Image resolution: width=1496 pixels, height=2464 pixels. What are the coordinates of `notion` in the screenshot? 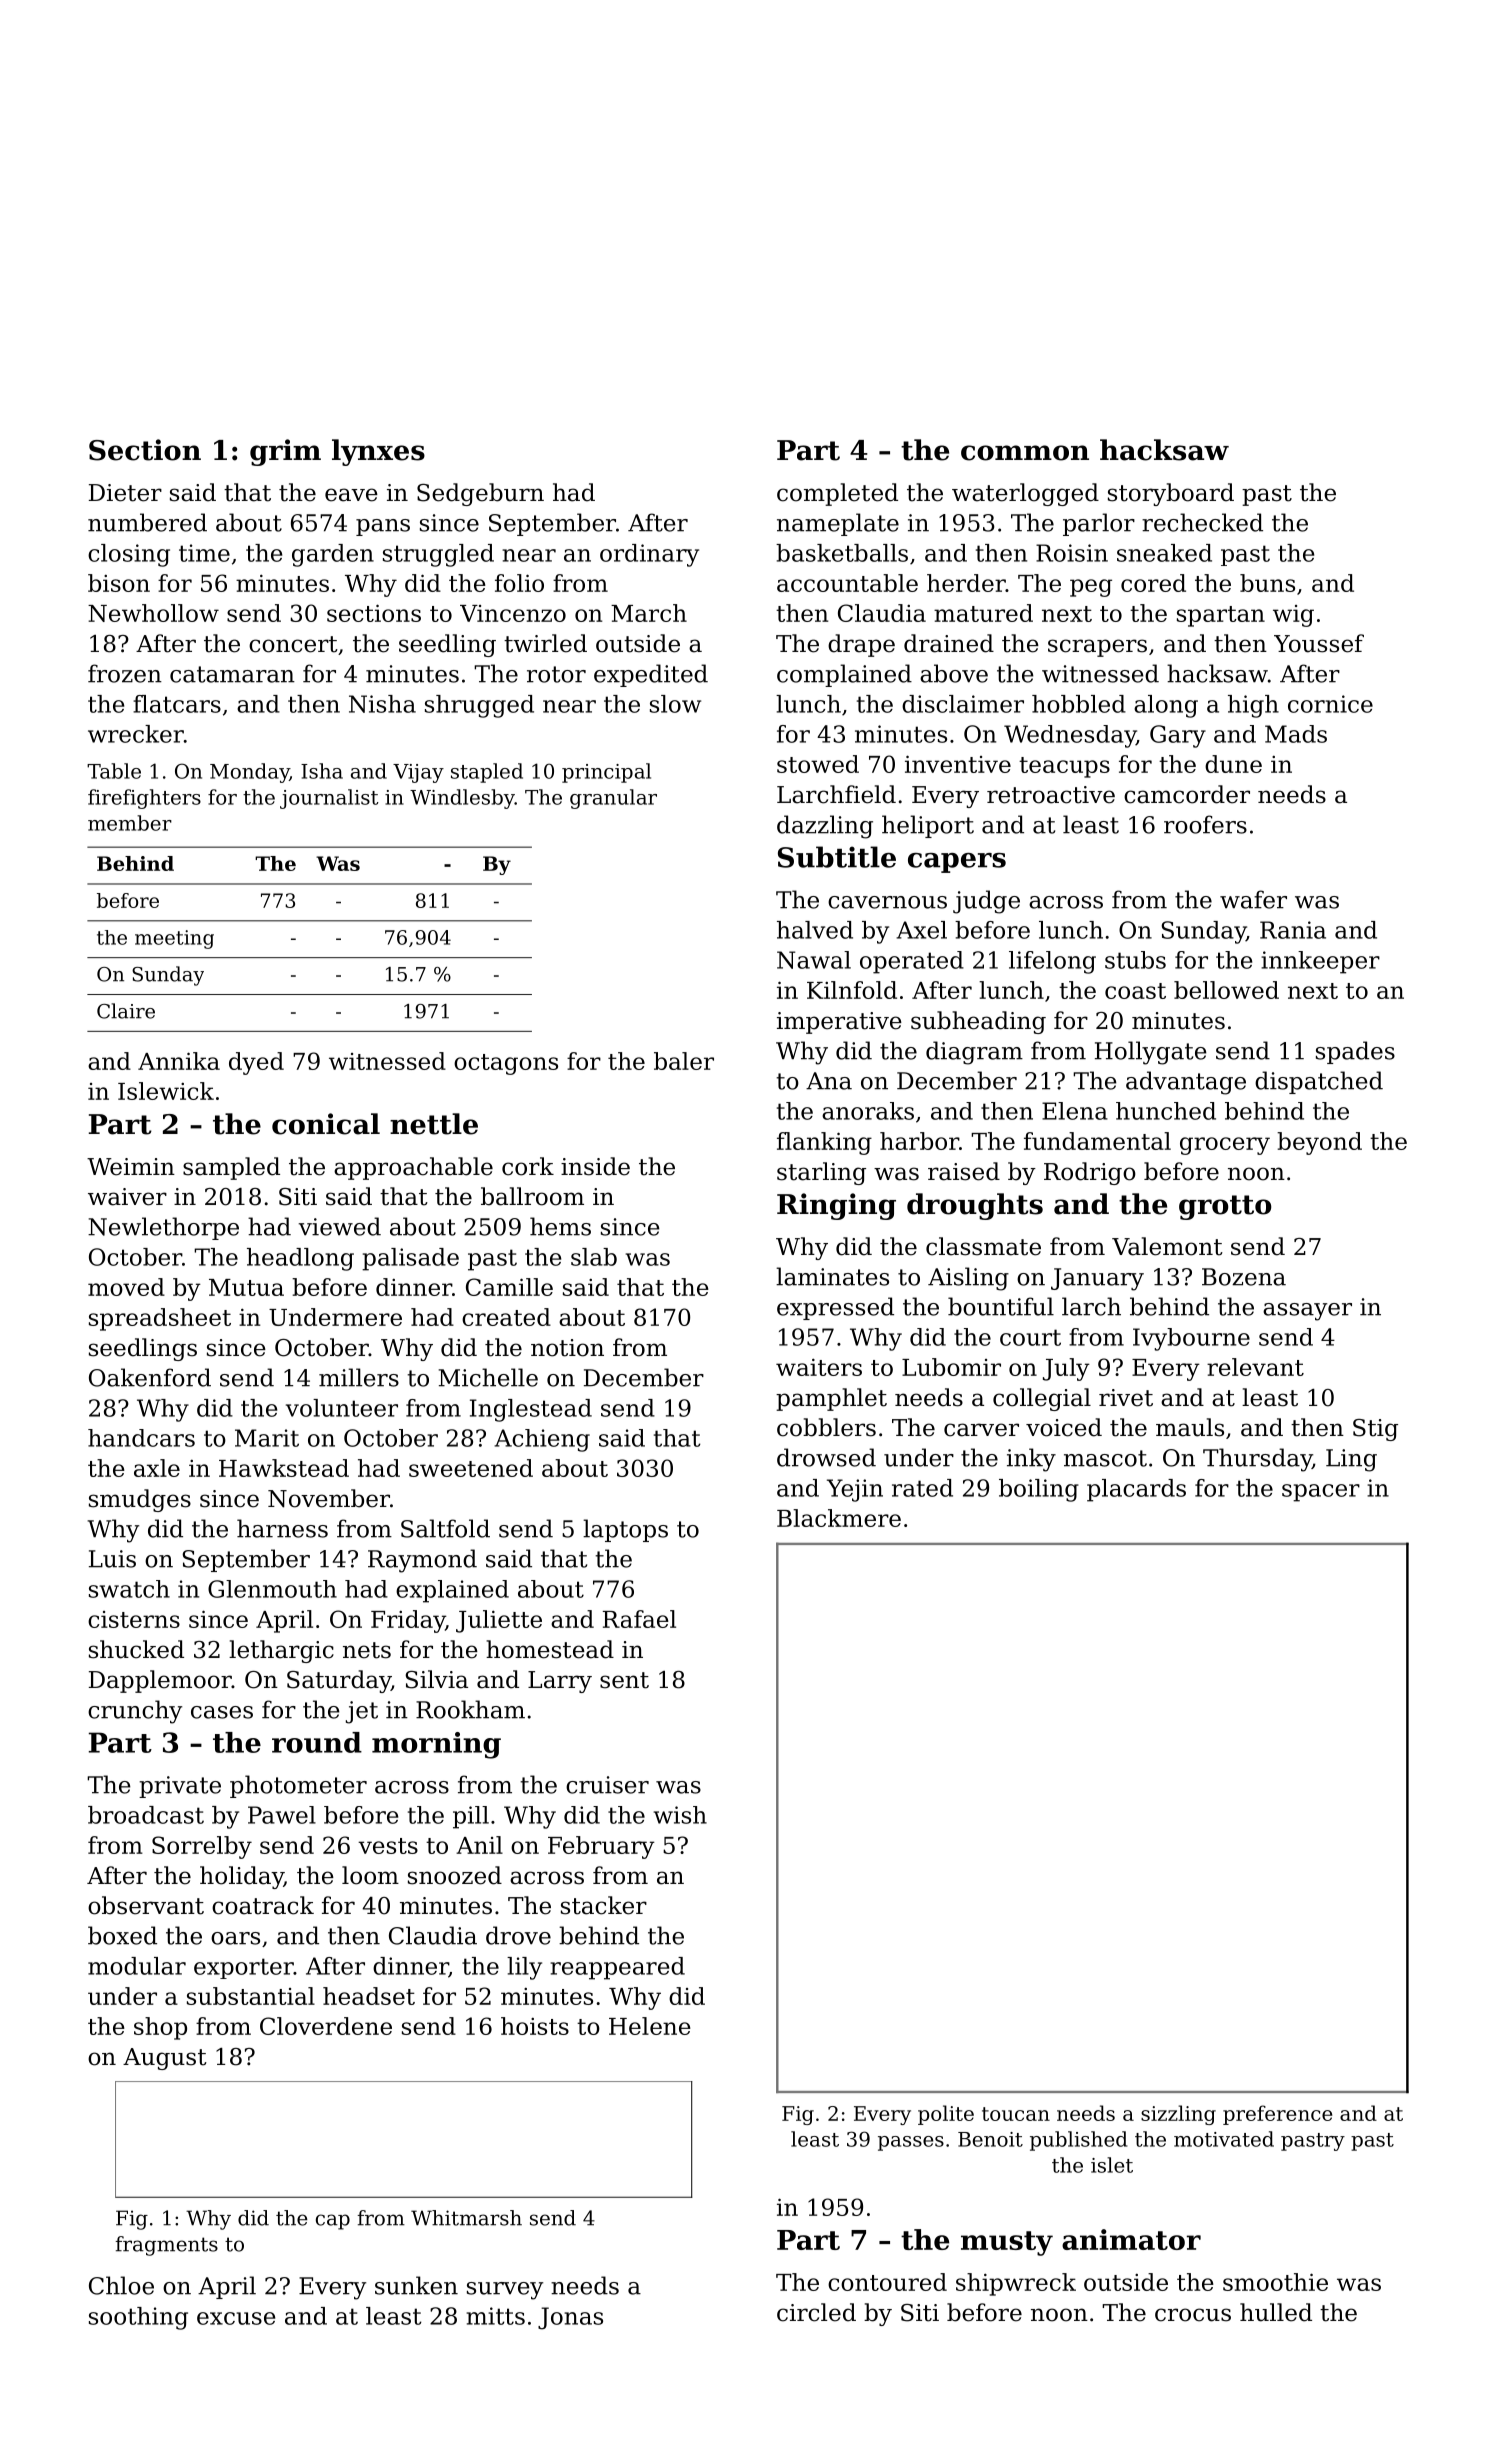 It's located at (567, 1348).
